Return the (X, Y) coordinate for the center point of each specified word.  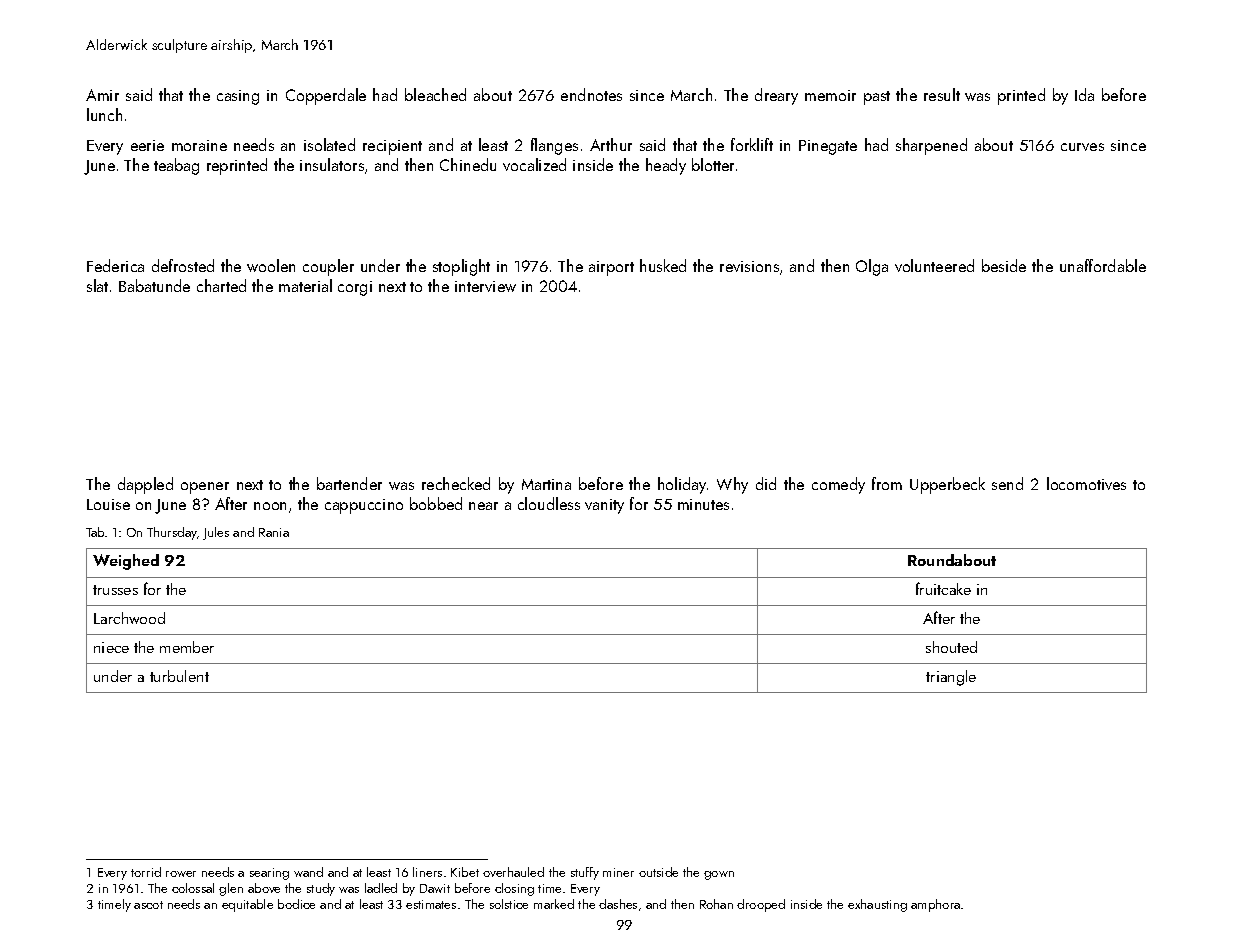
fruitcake (943, 588)
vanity (604, 506)
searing (269, 874)
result (942, 94)
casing (238, 97)
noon (270, 506)
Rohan (716, 904)
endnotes (591, 94)
